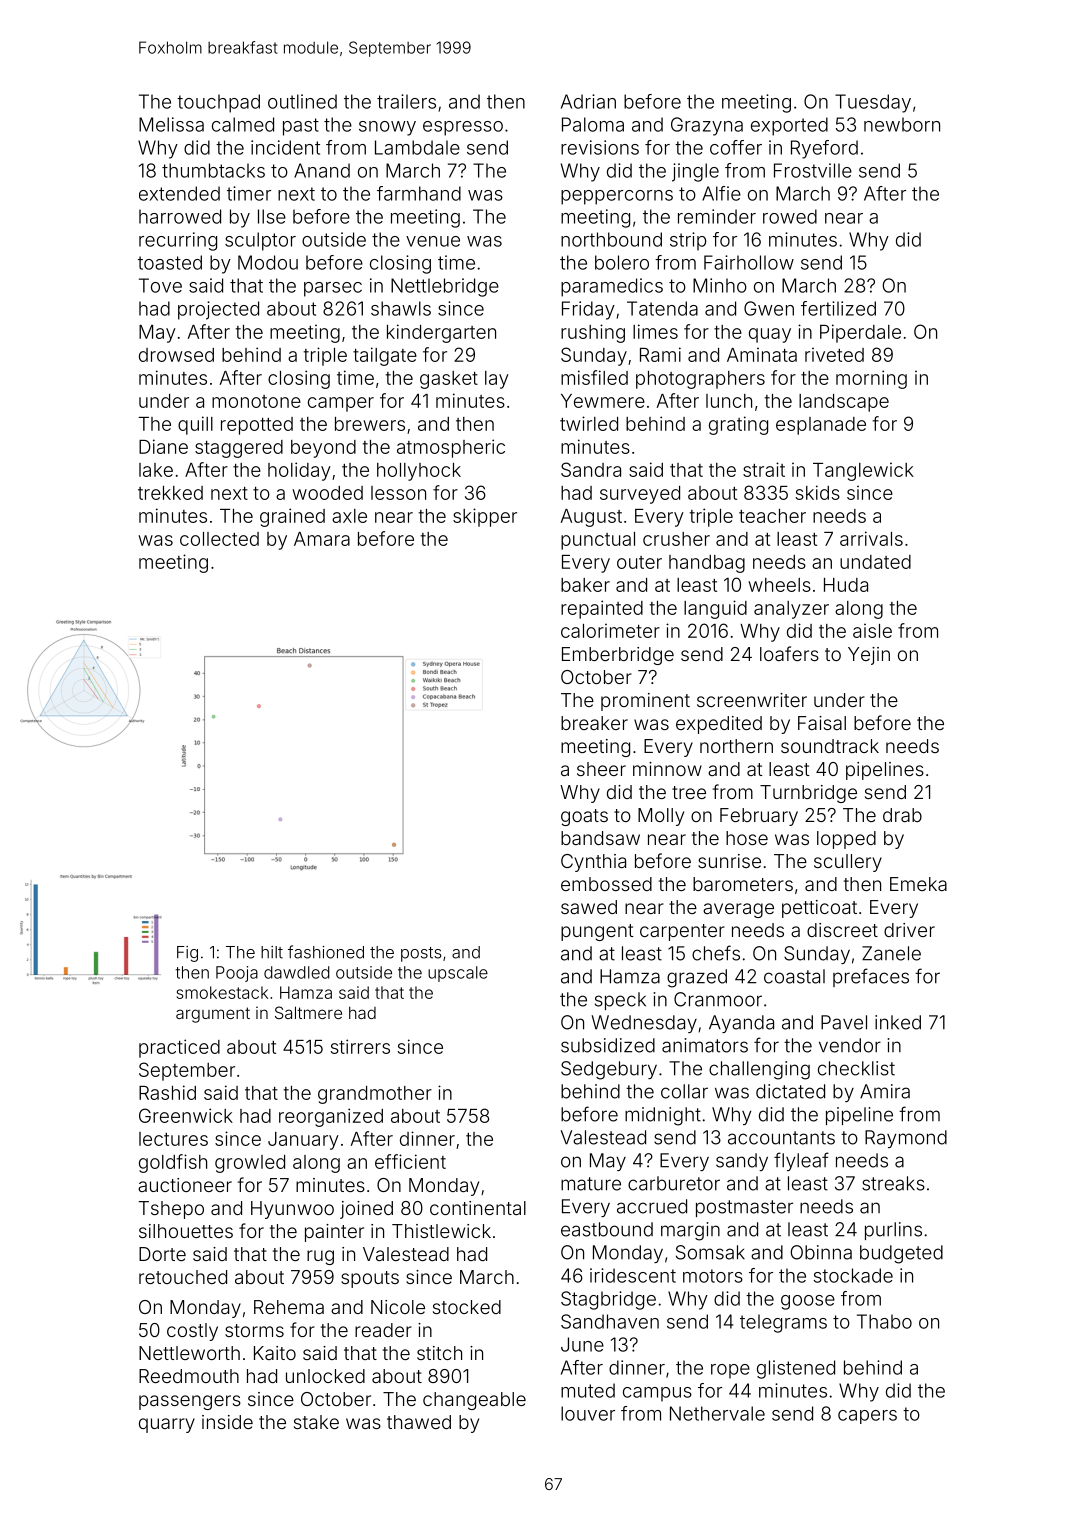 The height and width of the screenshot is (1538, 1088). What do you see at coordinates (163, 446) in the screenshot?
I see `Diane` at bounding box center [163, 446].
